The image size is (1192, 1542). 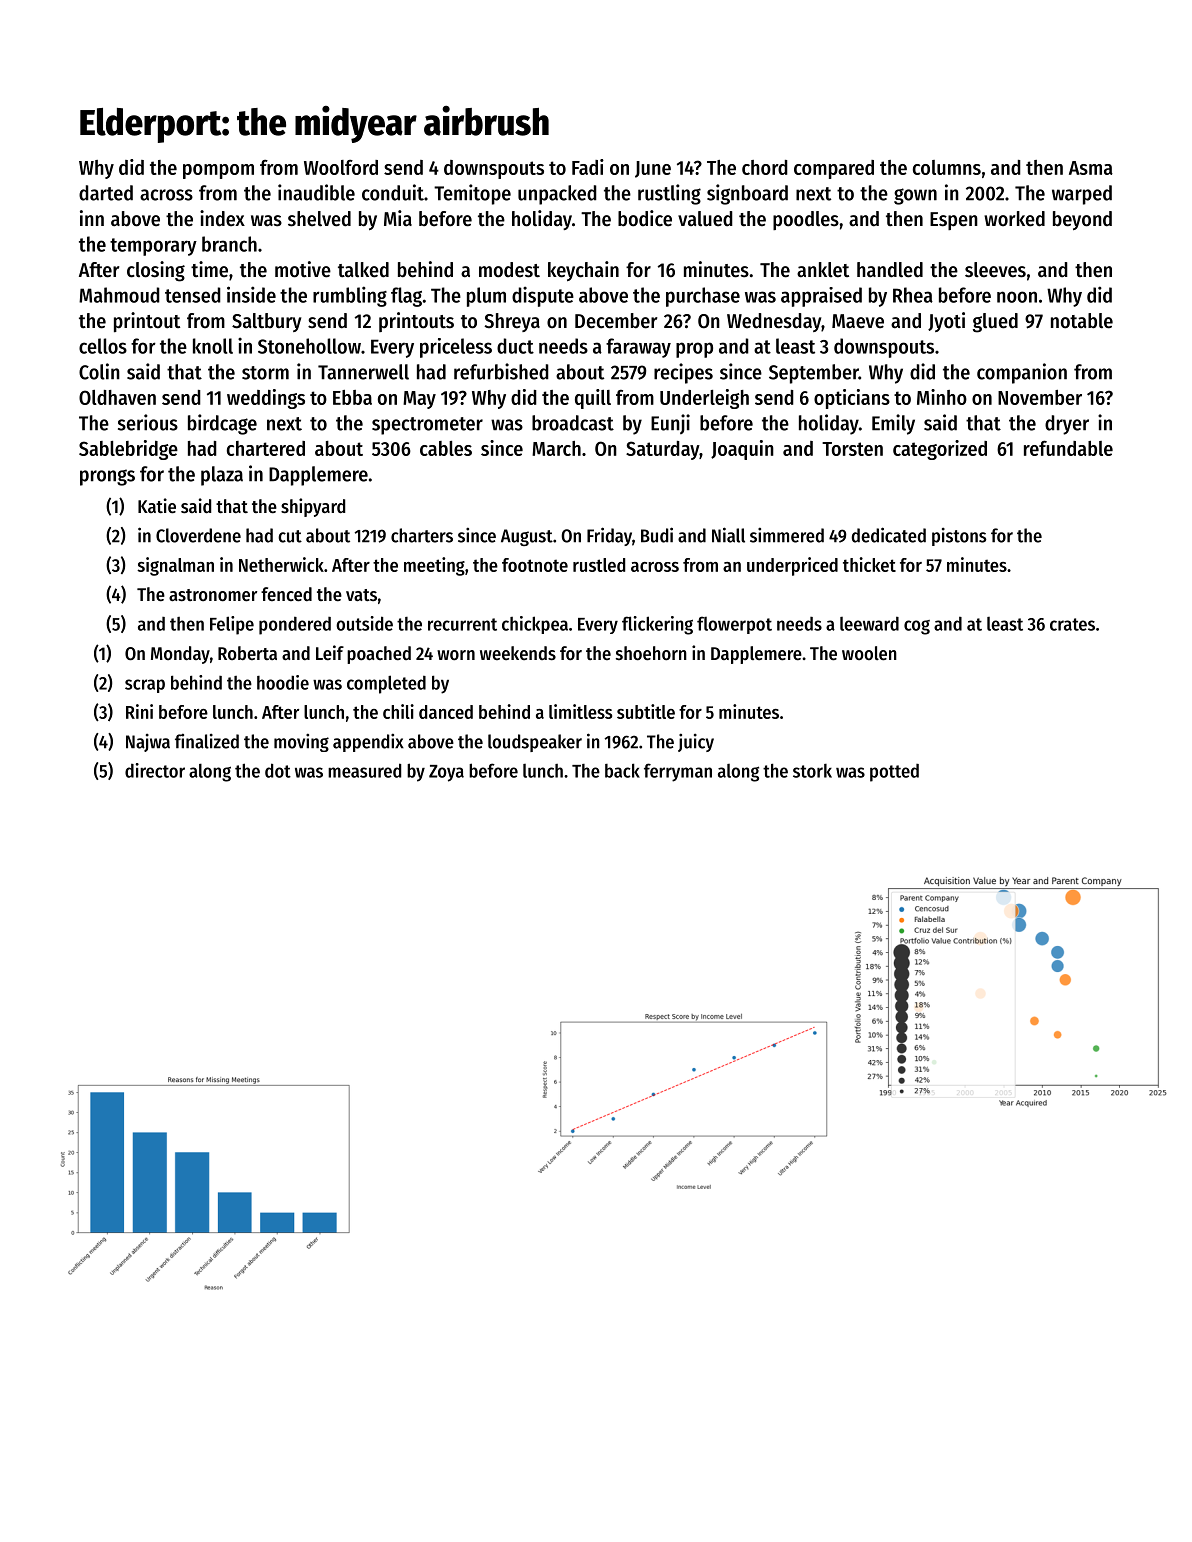 What do you see at coordinates (869, 653) in the screenshot?
I see `woolen` at bounding box center [869, 653].
